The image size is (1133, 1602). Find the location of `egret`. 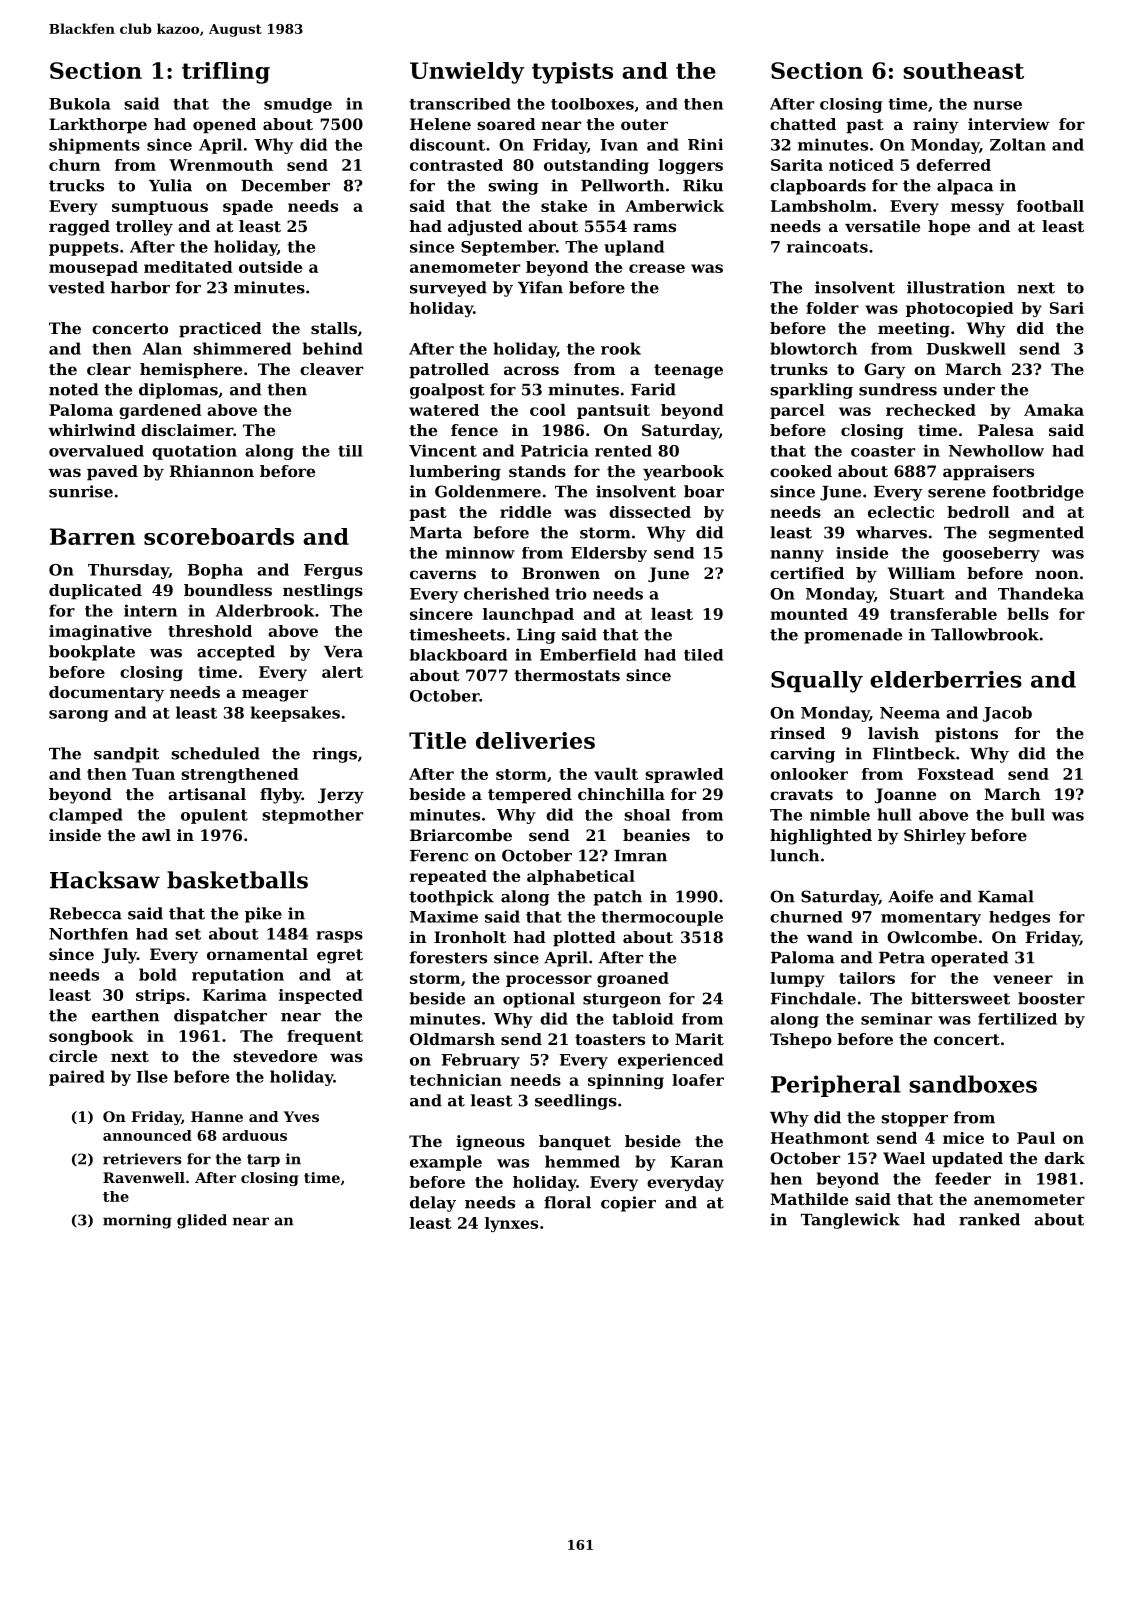

egret is located at coordinates (340, 956).
